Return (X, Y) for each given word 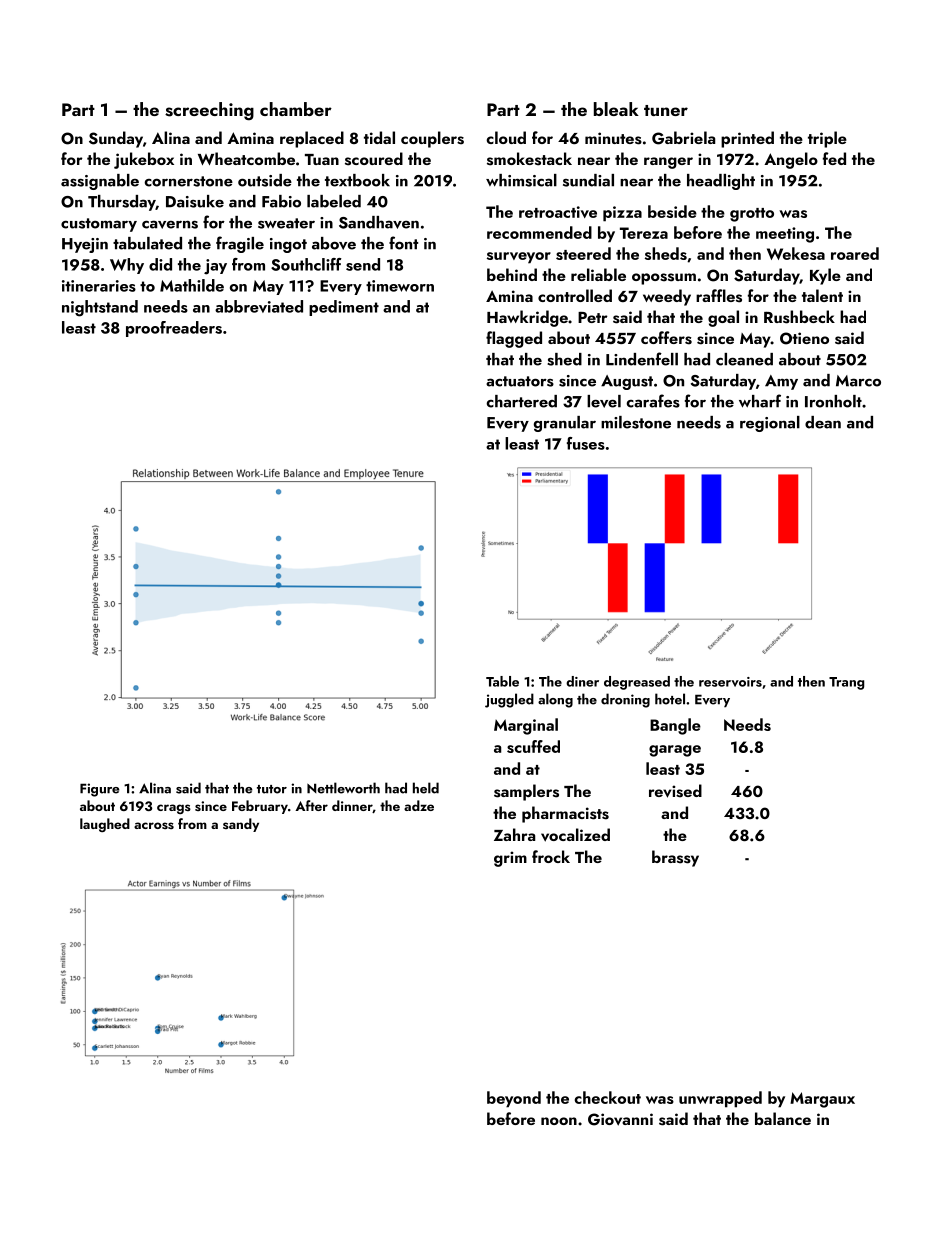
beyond (514, 1099)
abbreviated (259, 306)
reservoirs (730, 682)
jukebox (144, 160)
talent (822, 295)
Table (502, 681)
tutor (272, 789)
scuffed (533, 746)
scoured (374, 159)
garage (675, 751)
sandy (241, 825)
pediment (344, 308)
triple (827, 139)
